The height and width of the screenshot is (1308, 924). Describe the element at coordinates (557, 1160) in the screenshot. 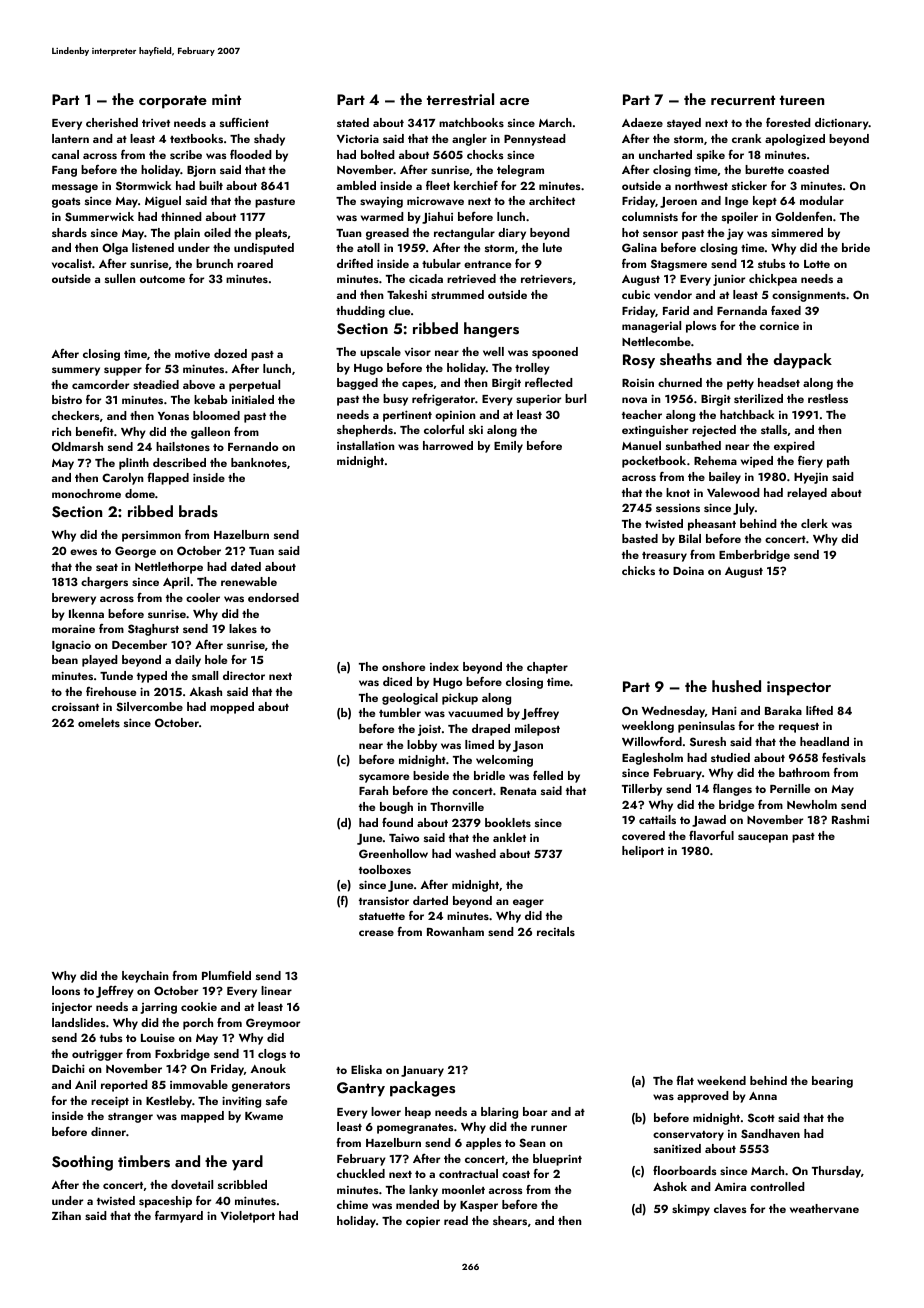

I see `blueprint` at that location.
